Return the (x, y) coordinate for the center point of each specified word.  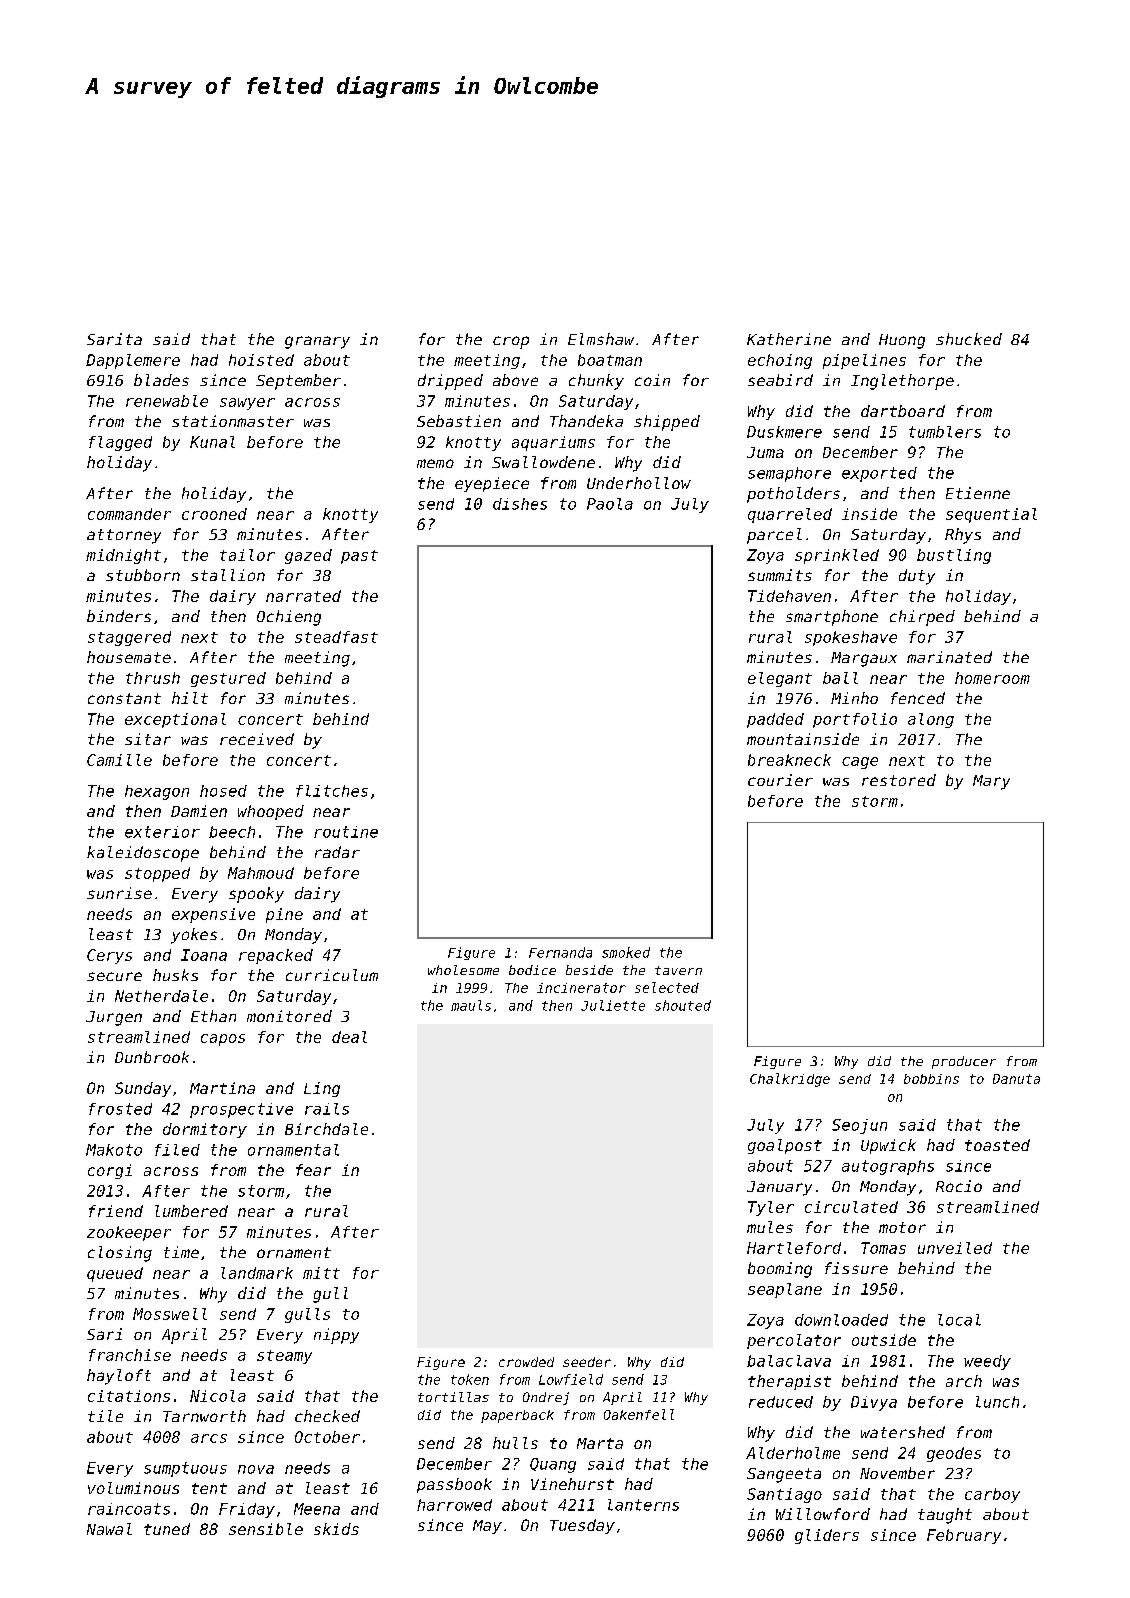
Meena (317, 1509)
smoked (626, 952)
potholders (793, 495)
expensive (213, 915)
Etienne (978, 493)
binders (119, 616)
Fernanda (560, 952)
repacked (276, 956)
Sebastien (459, 421)
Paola (610, 504)
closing (120, 1254)
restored (899, 780)
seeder (587, 1362)
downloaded (841, 1320)
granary (317, 342)
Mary (991, 782)
